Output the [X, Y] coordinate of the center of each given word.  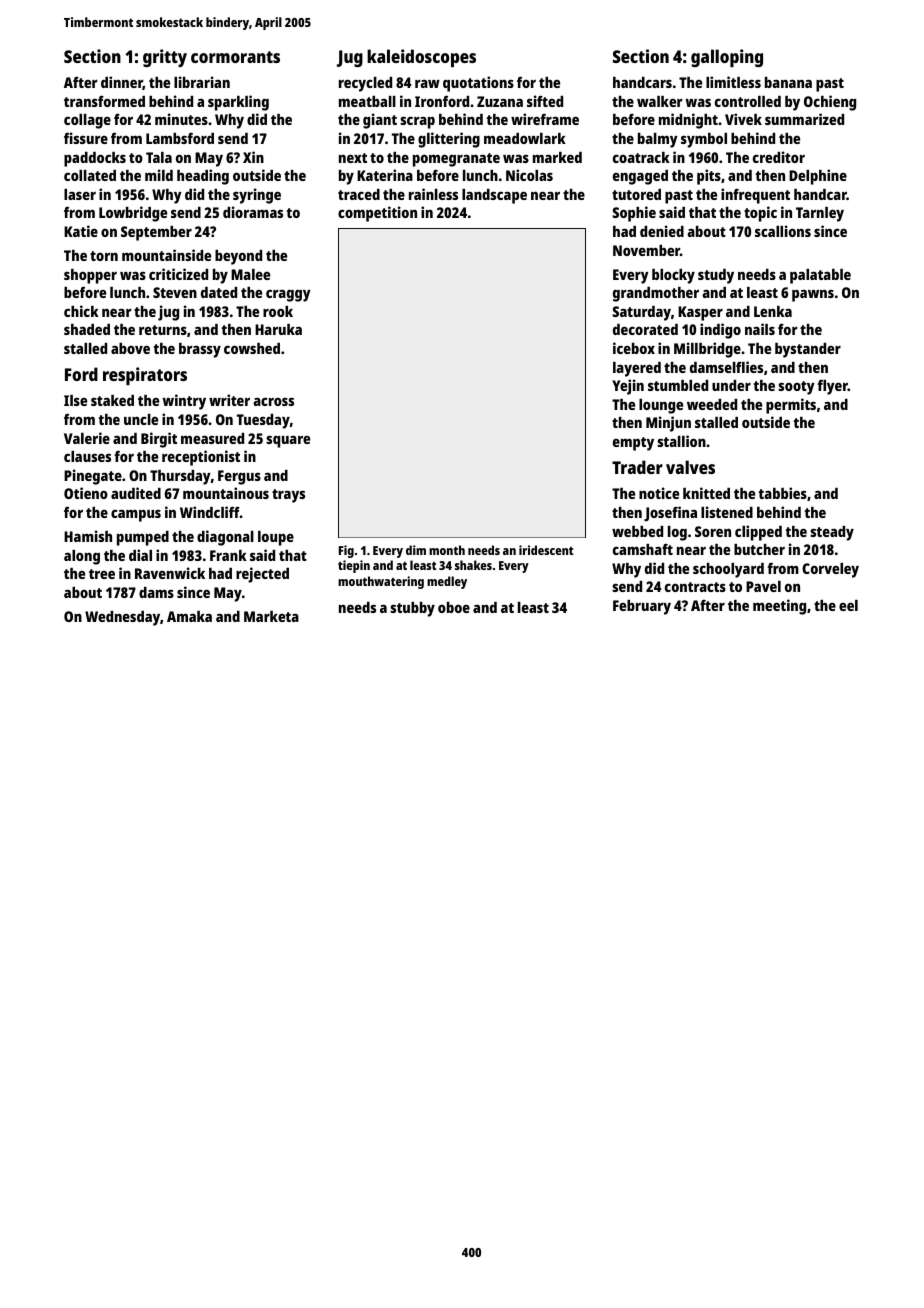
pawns [813, 295]
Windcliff [210, 512]
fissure [86, 138]
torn [104, 256]
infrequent [755, 196]
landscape [494, 196]
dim [416, 550]
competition [377, 214]
